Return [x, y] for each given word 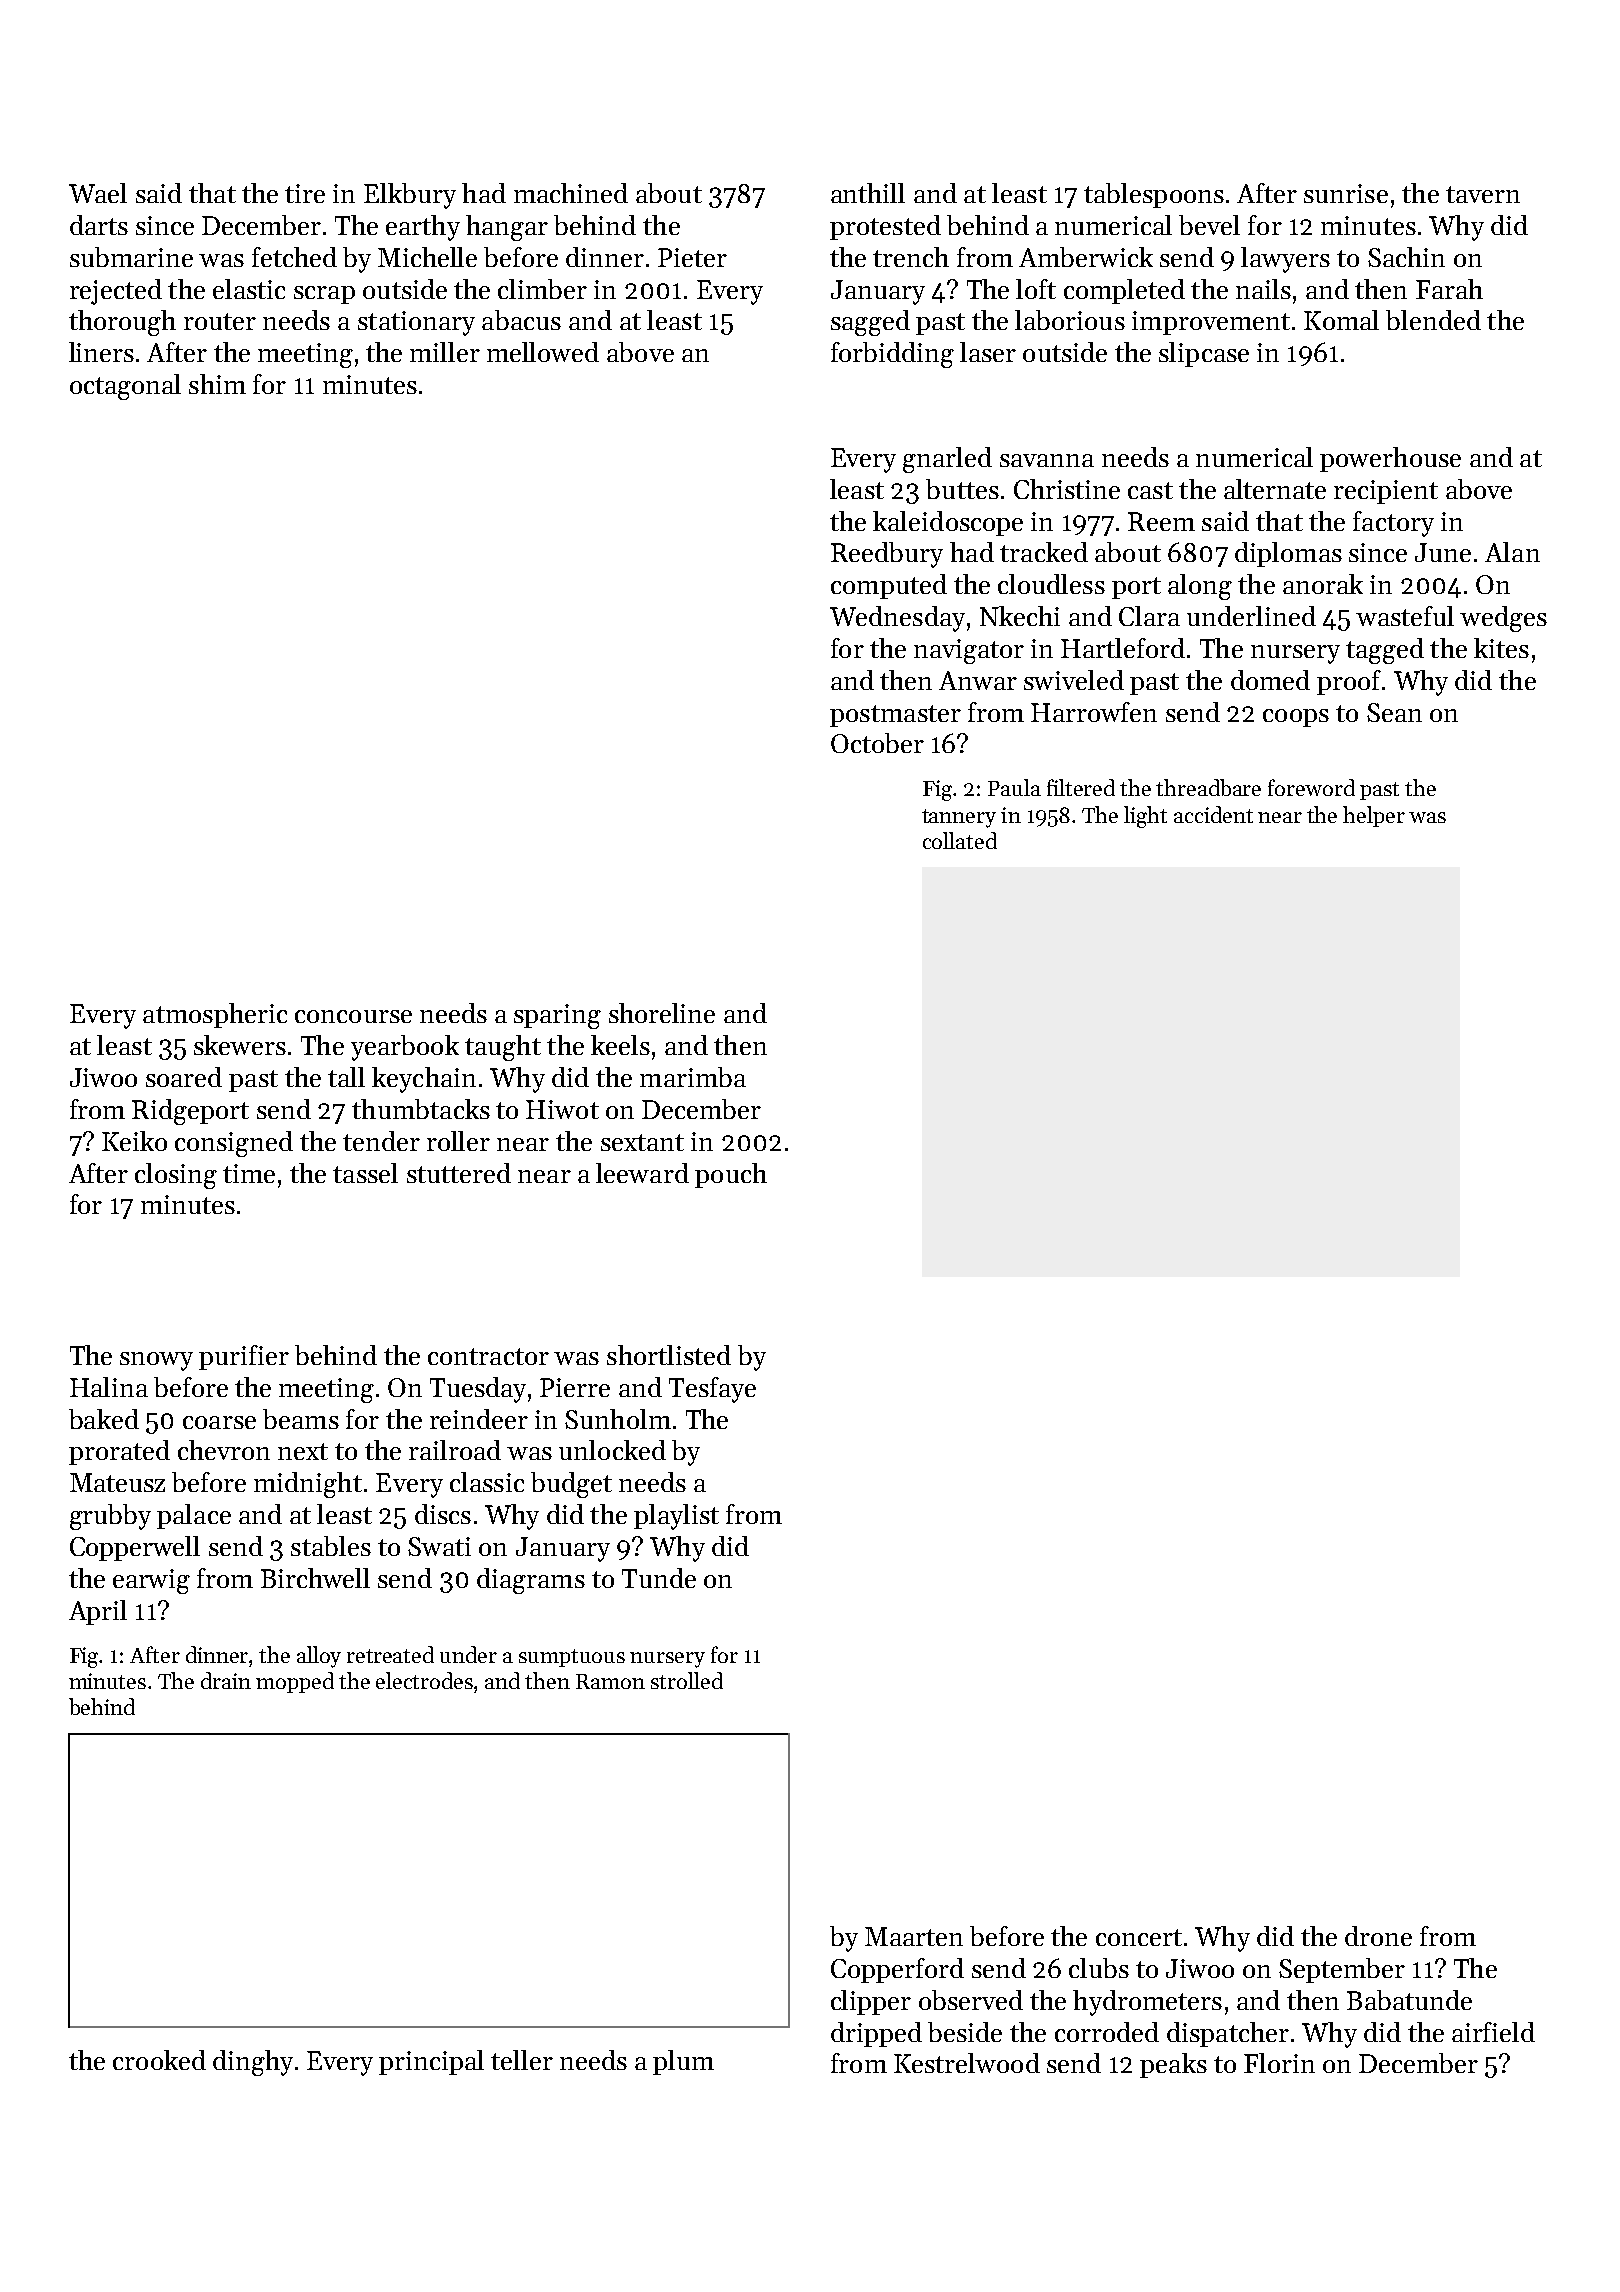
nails [1263, 289]
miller [445, 352]
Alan [1512, 552]
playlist [676, 1517]
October [877, 743]
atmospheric [215, 1015]
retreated [390, 1654]
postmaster [895, 716]
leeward [642, 1173]
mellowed [543, 352]
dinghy [253, 2063]
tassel [365, 1173]
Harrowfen [1094, 712]
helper [1374, 816]
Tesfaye [712, 1390]
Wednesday [897, 619]
